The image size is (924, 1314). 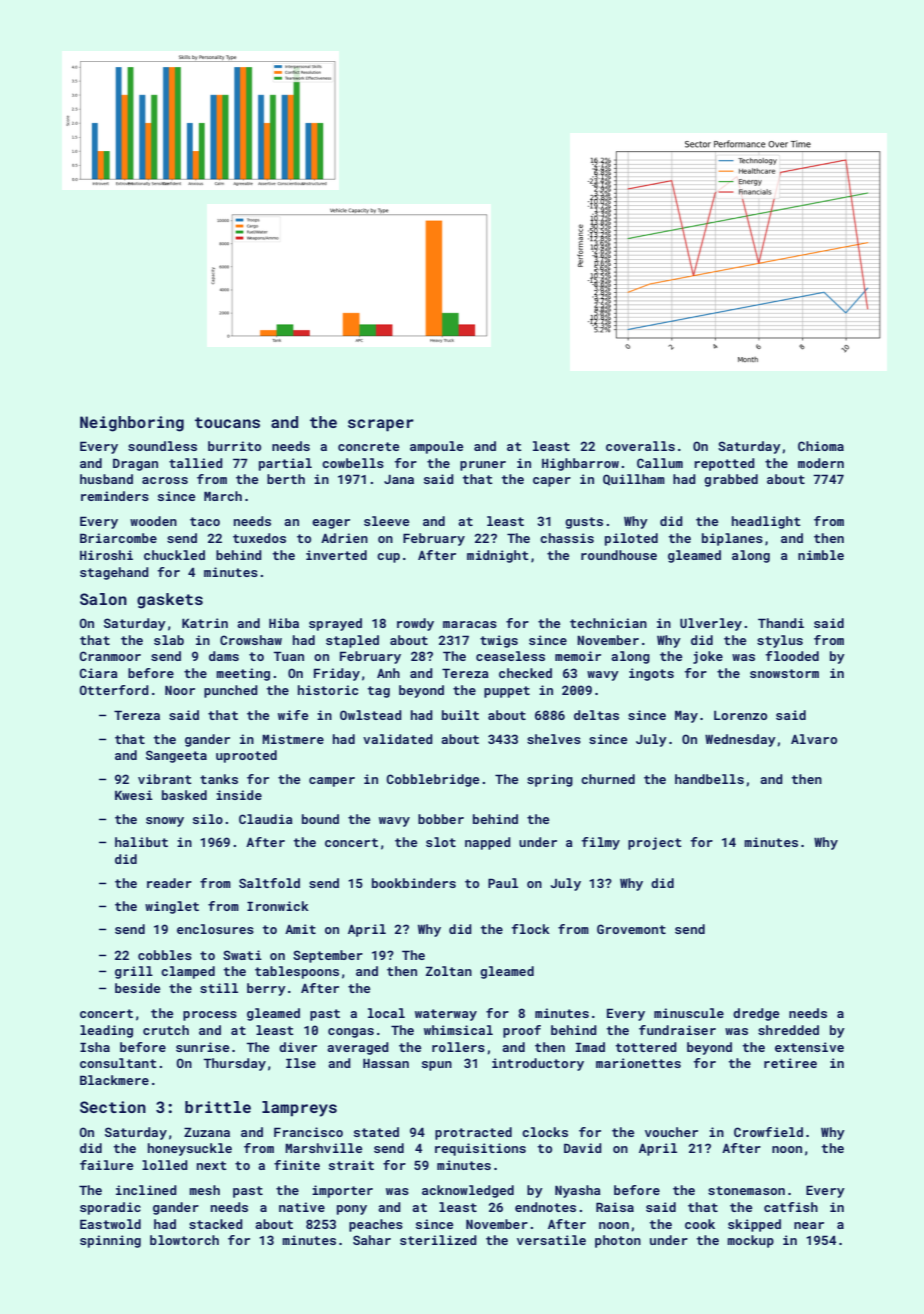 What do you see at coordinates (166, 1030) in the page?
I see `crutch` at bounding box center [166, 1030].
